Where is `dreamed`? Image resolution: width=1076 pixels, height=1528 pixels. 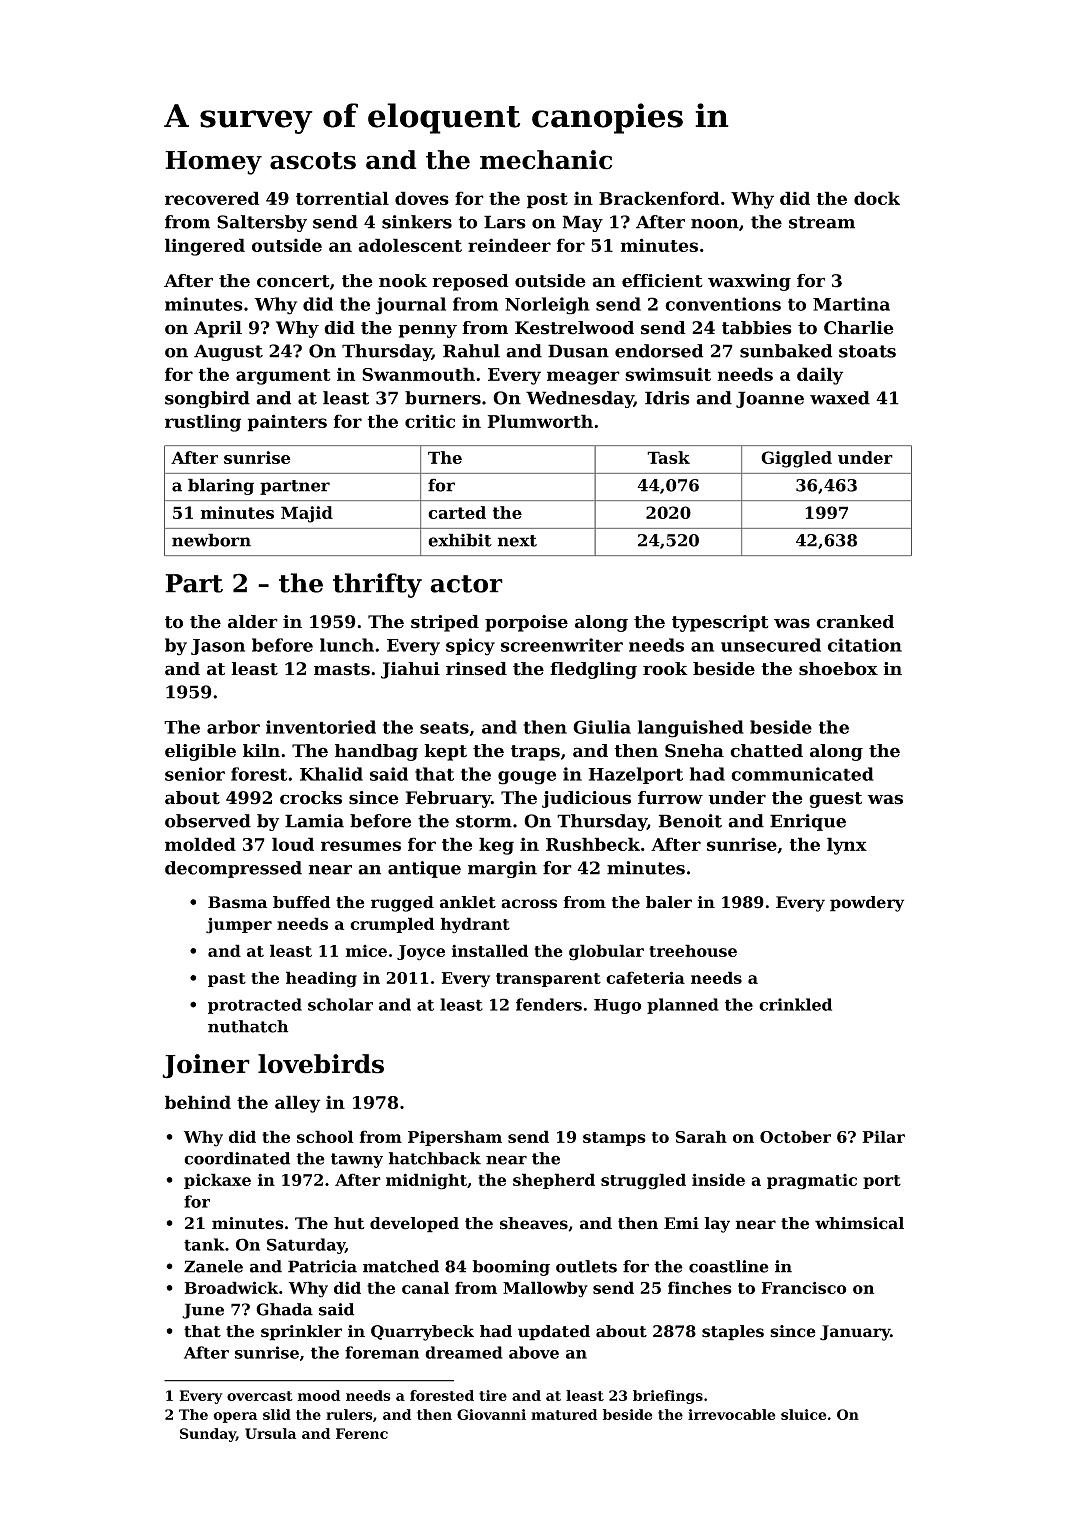 dreamed is located at coordinates (464, 1352).
